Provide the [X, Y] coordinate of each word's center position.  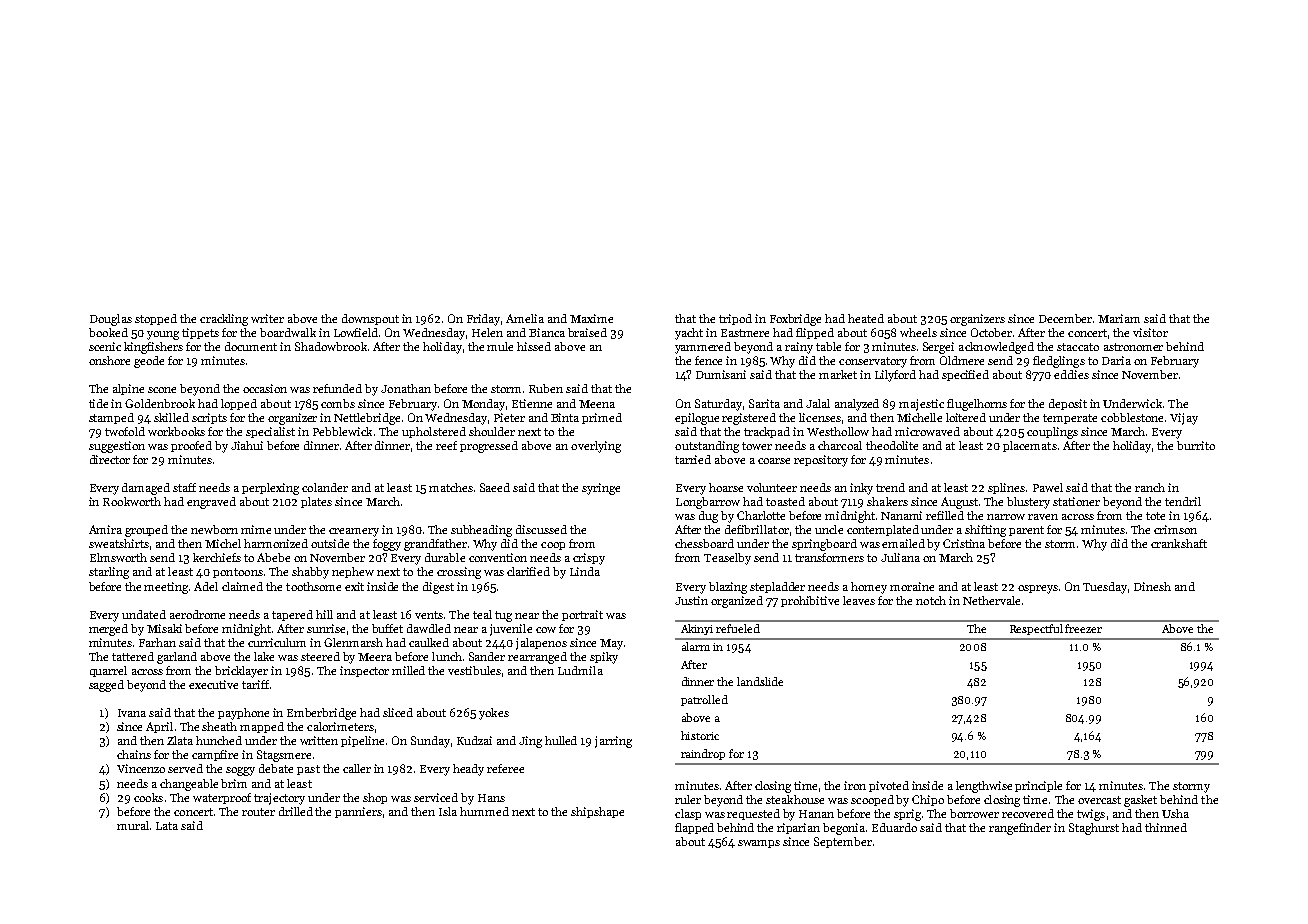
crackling [224, 320]
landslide [760, 681]
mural [133, 825]
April [159, 727]
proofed [191, 446]
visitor [1150, 332]
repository [821, 461]
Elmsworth [118, 557]
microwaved [927, 431]
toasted [785, 501]
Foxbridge [795, 320]
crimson [1175, 529]
